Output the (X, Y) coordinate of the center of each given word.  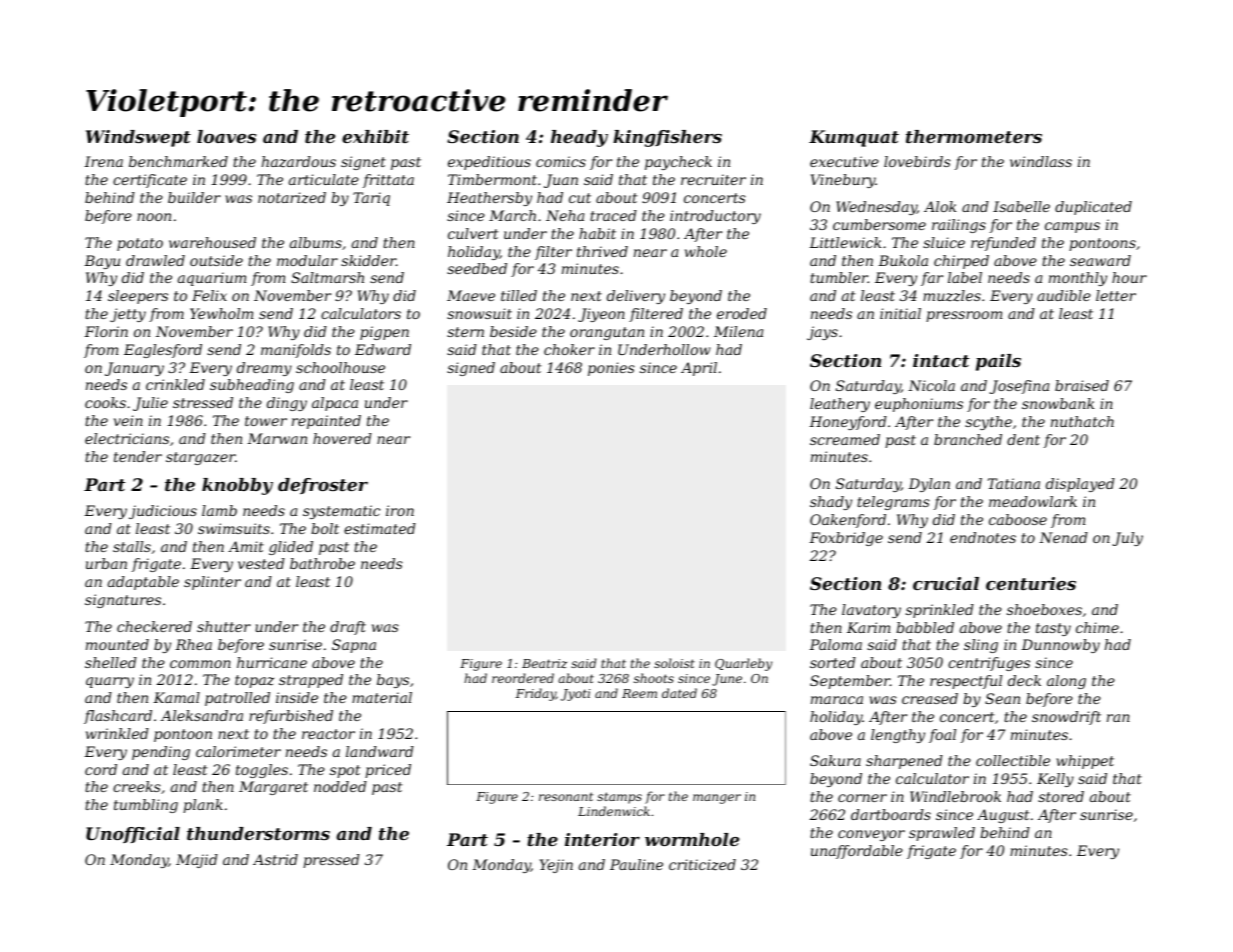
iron (400, 510)
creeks (137, 786)
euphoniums (919, 405)
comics (561, 161)
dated (679, 693)
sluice (944, 242)
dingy (287, 404)
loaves (226, 136)
